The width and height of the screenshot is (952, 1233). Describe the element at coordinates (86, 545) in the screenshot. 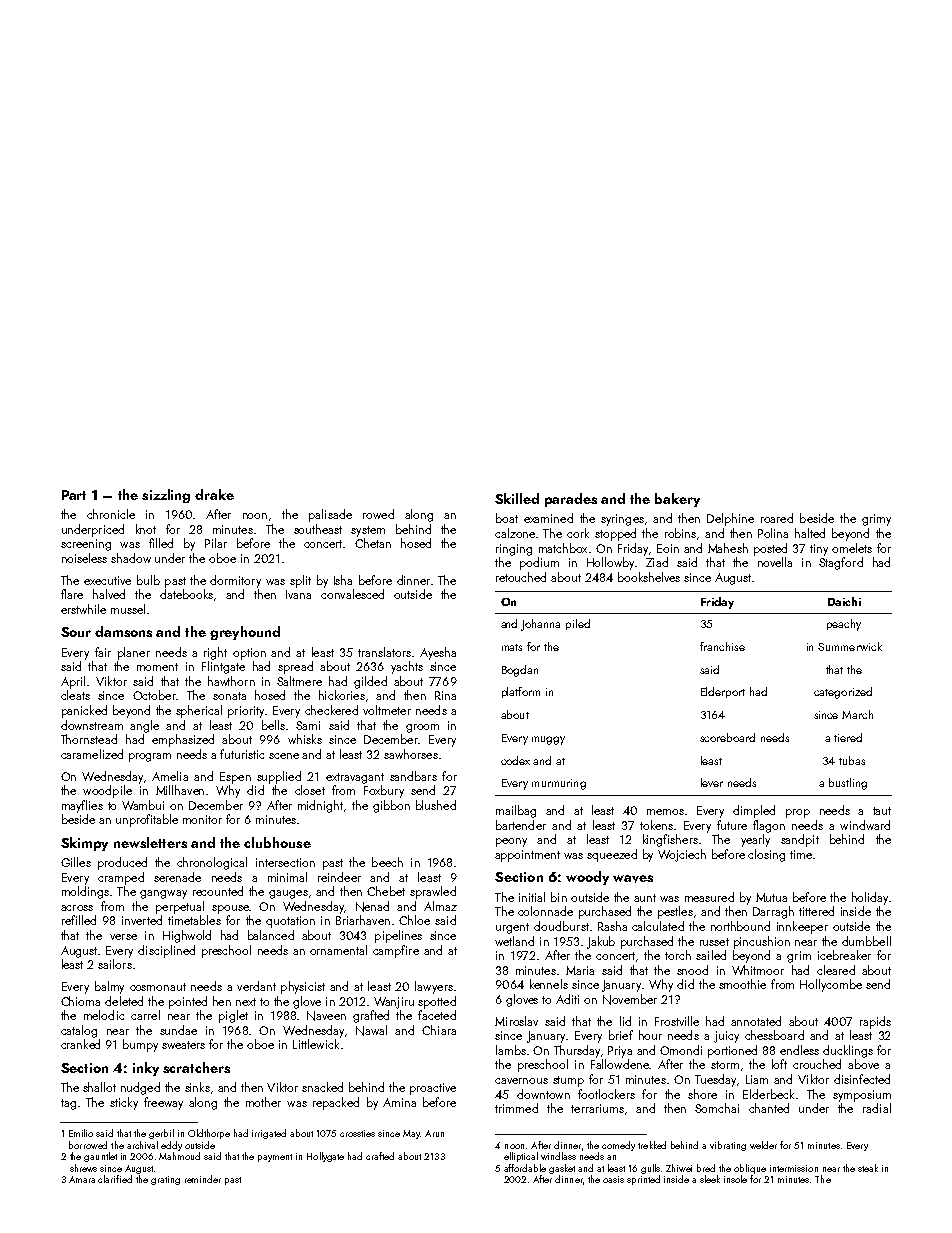

I see `screening` at that location.
